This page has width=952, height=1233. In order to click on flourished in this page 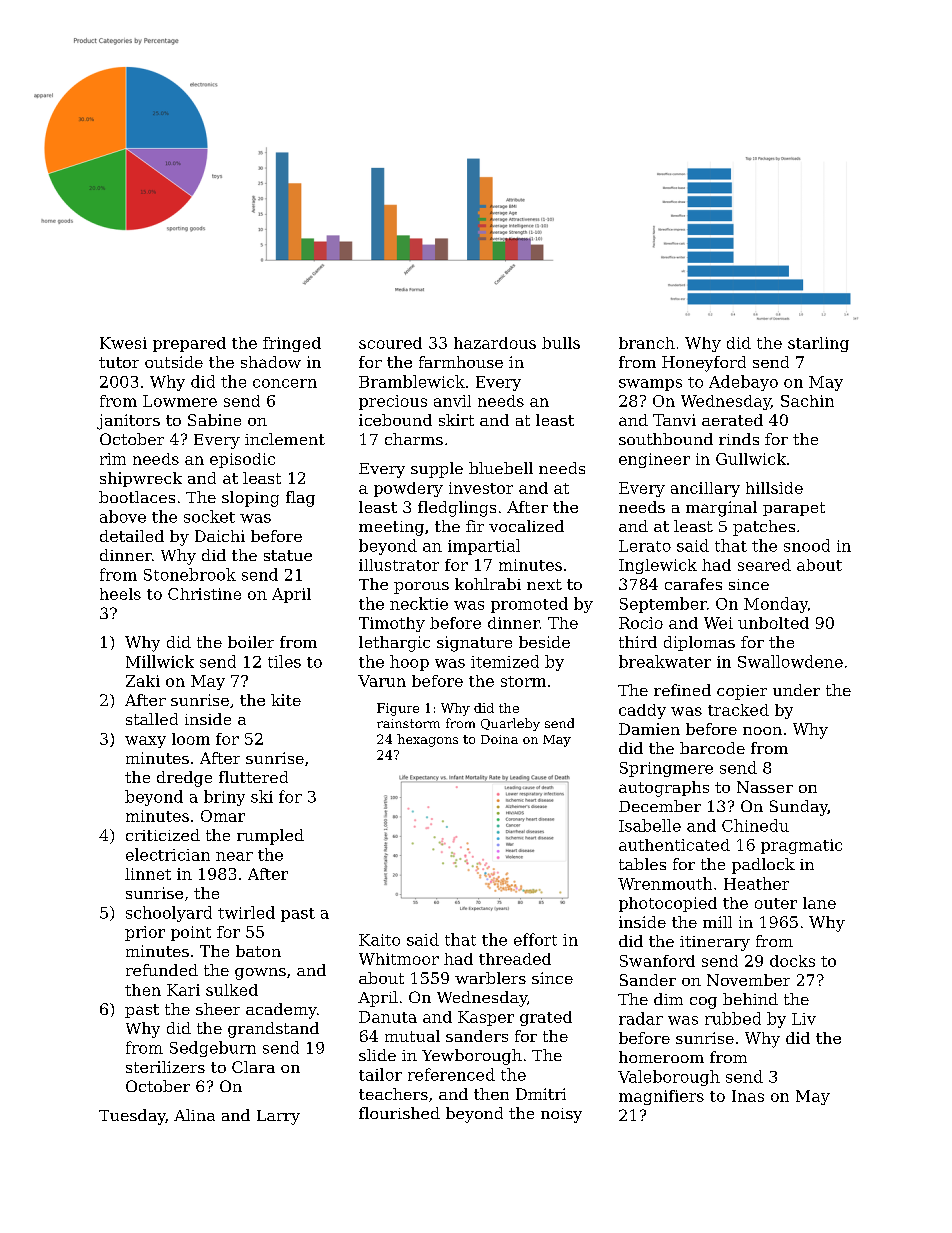, I will do `click(399, 1113)`.
